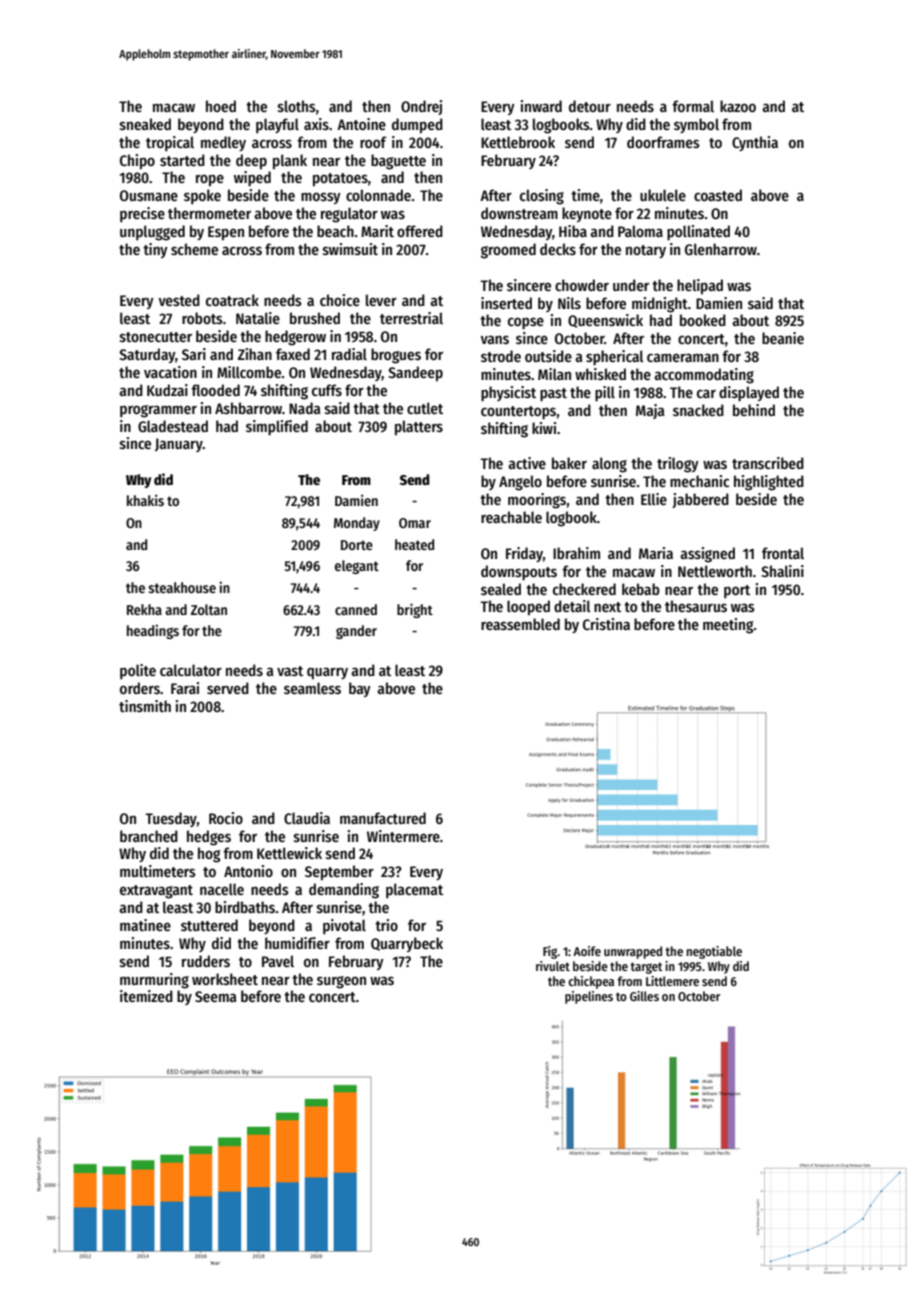 Image resolution: width=924 pixels, height=1308 pixels. Describe the element at coordinates (755, 143) in the page. I see `Cynthia` at that location.
